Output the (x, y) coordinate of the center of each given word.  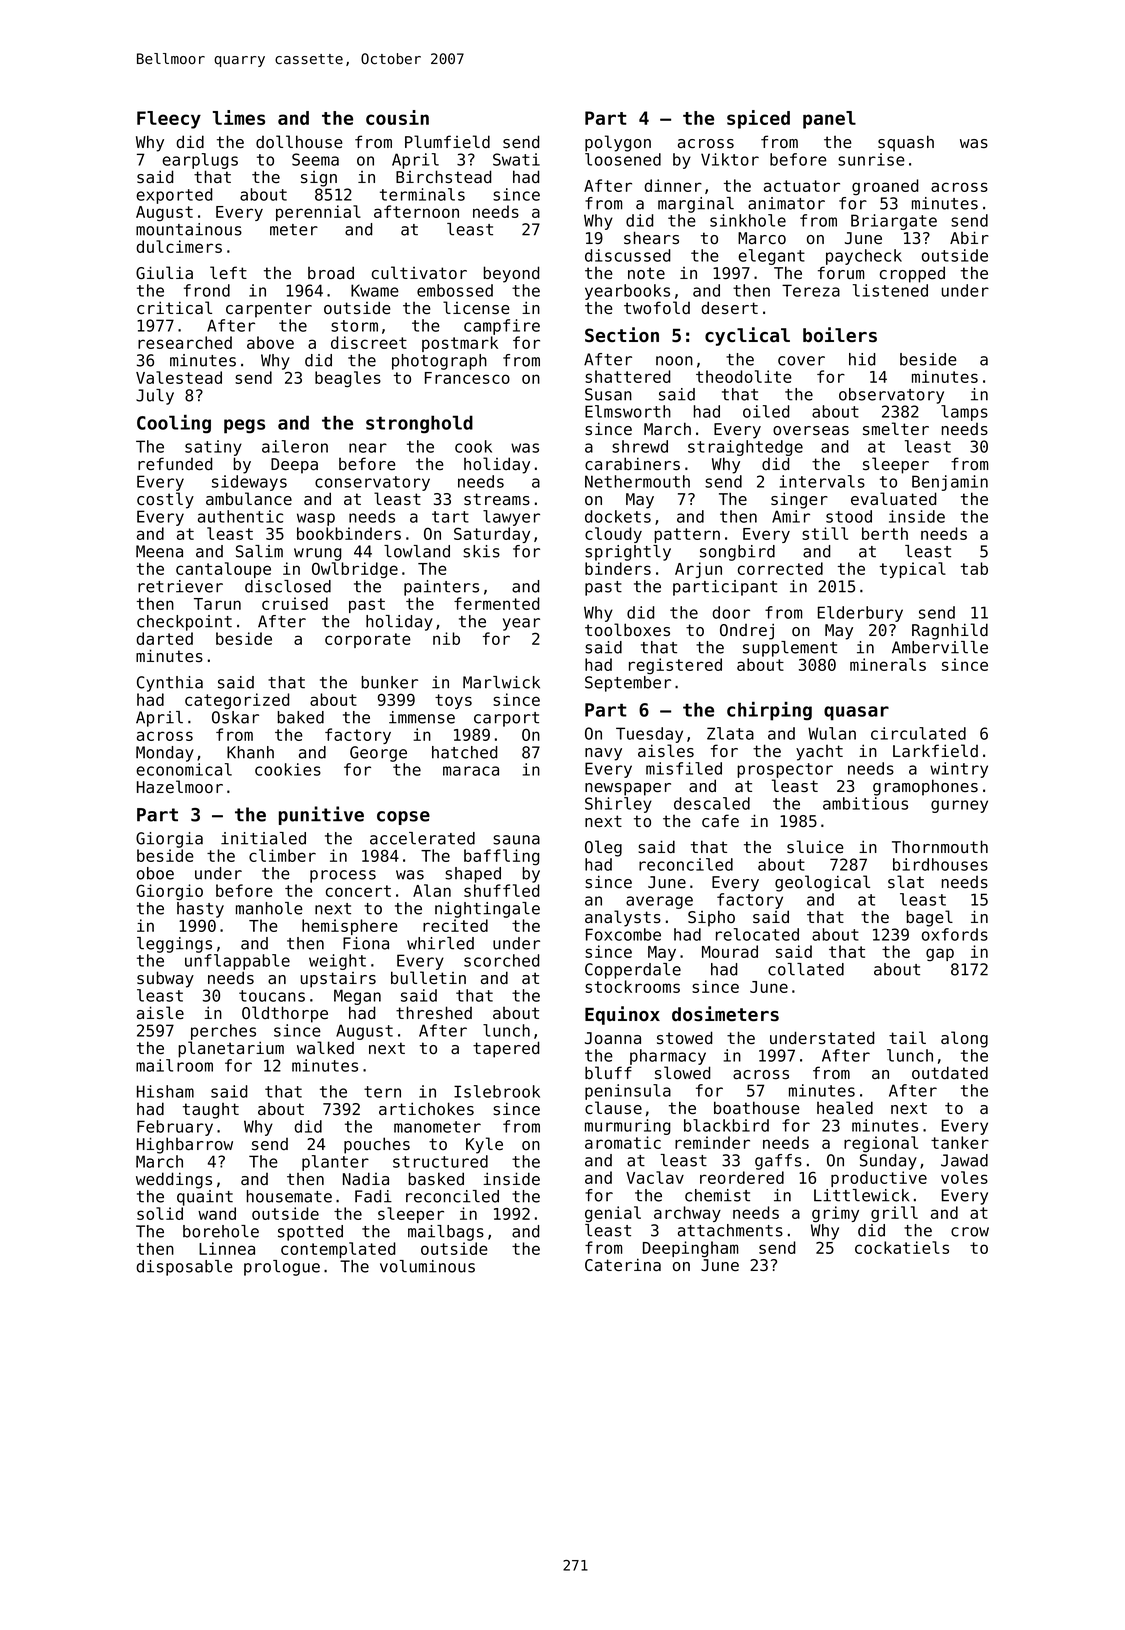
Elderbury (860, 614)
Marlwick (501, 682)
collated (806, 969)
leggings (174, 945)
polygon (618, 143)
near (368, 448)
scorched (502, 960)
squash (906, 143)
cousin (397, 117)
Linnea (227, 1248)
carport (506, 719)
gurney (959, 806)
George (378, 754)
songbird (737, 553)
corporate (368, 640)
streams (497, 499)
